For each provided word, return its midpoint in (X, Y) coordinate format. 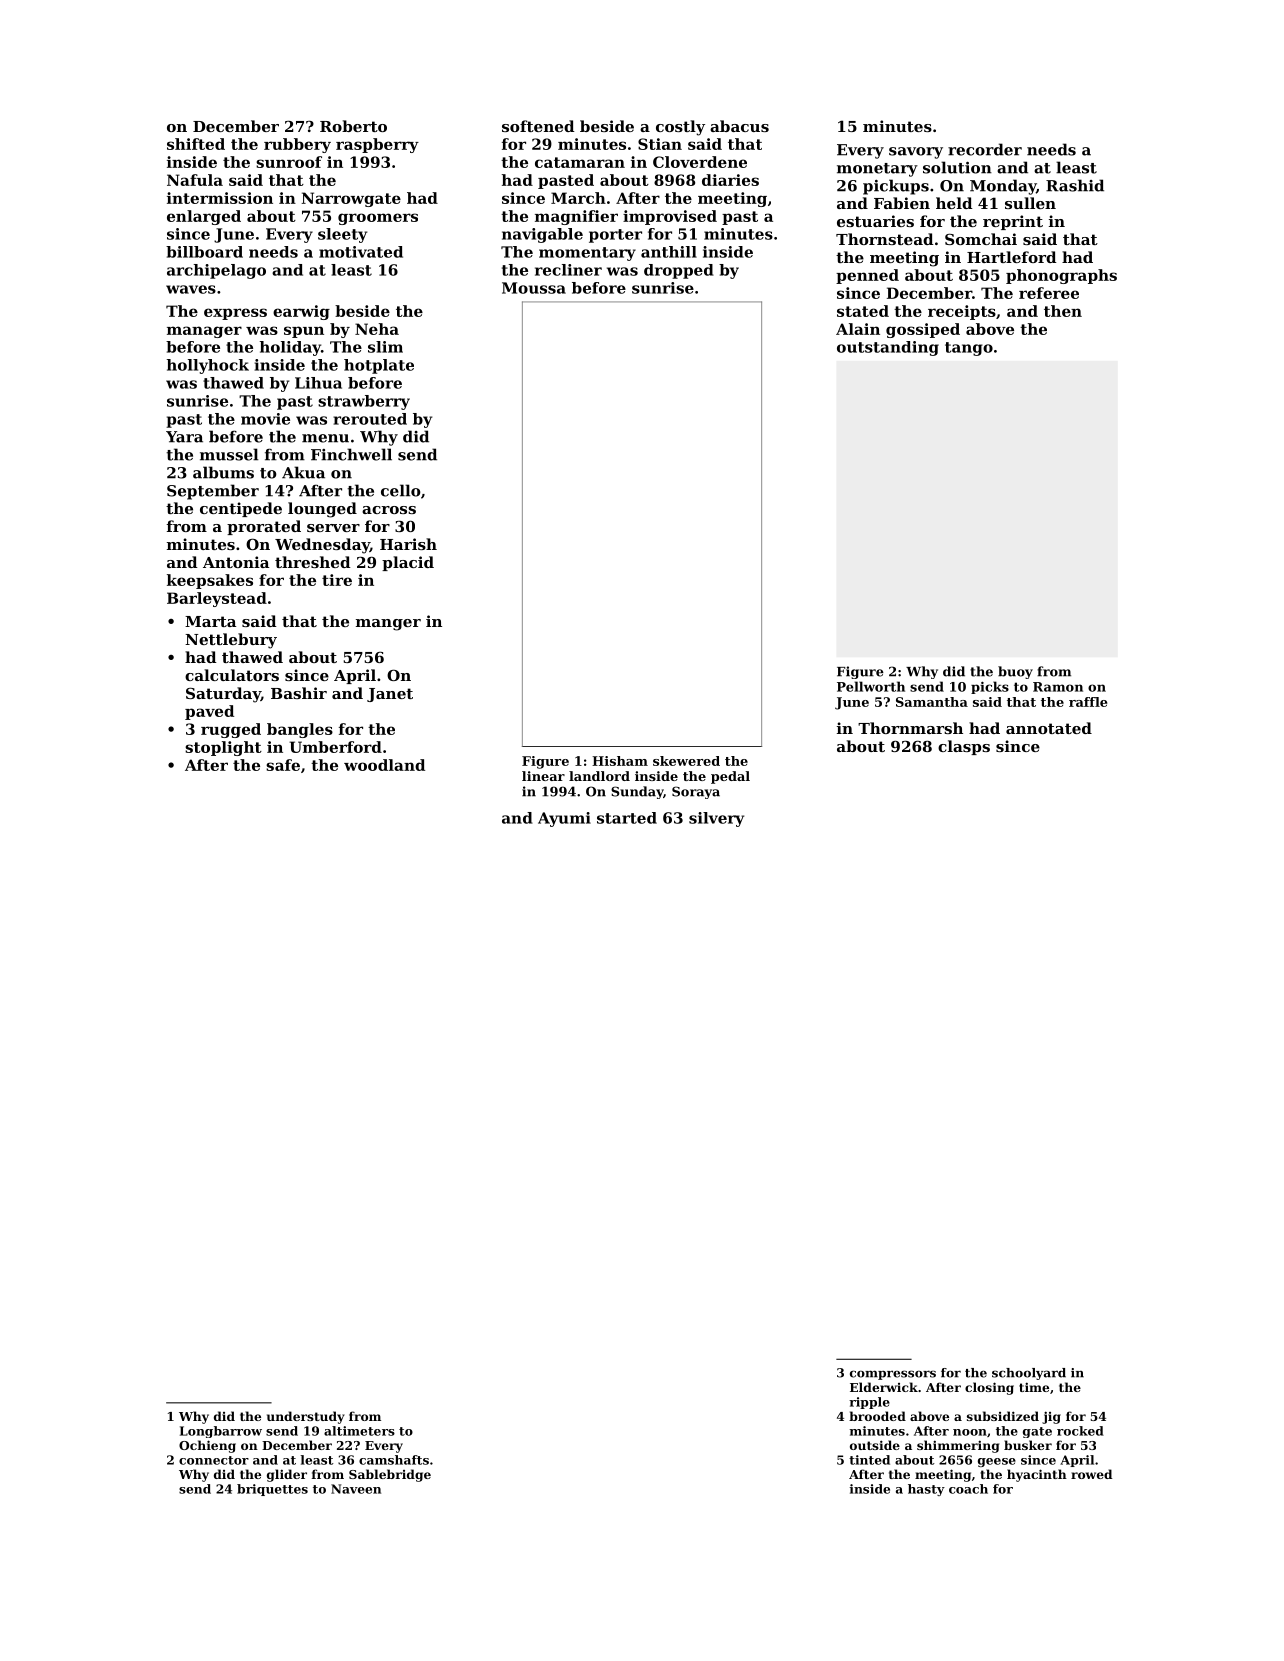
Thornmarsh (910, 728)
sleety (342, 235)
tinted (869, 1460)
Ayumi (564, 819)
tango (969, 349)
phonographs (1061, 276)
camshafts (394, 1460)
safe (283, 765)
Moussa (534, 288)
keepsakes (210, 581)
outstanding (888, 348)
